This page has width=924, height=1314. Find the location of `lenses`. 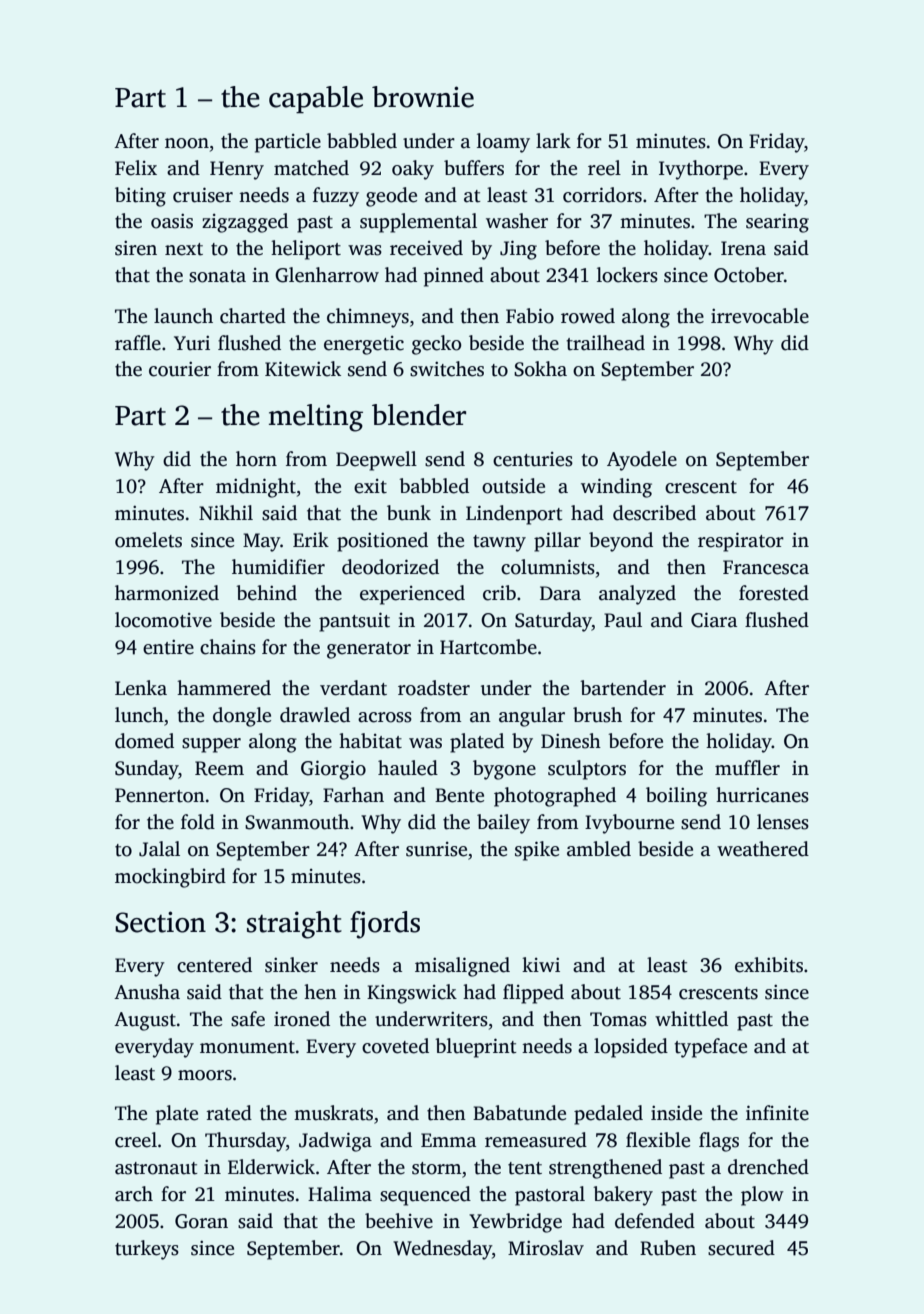

lenses is located at coordinates (783, 822).
